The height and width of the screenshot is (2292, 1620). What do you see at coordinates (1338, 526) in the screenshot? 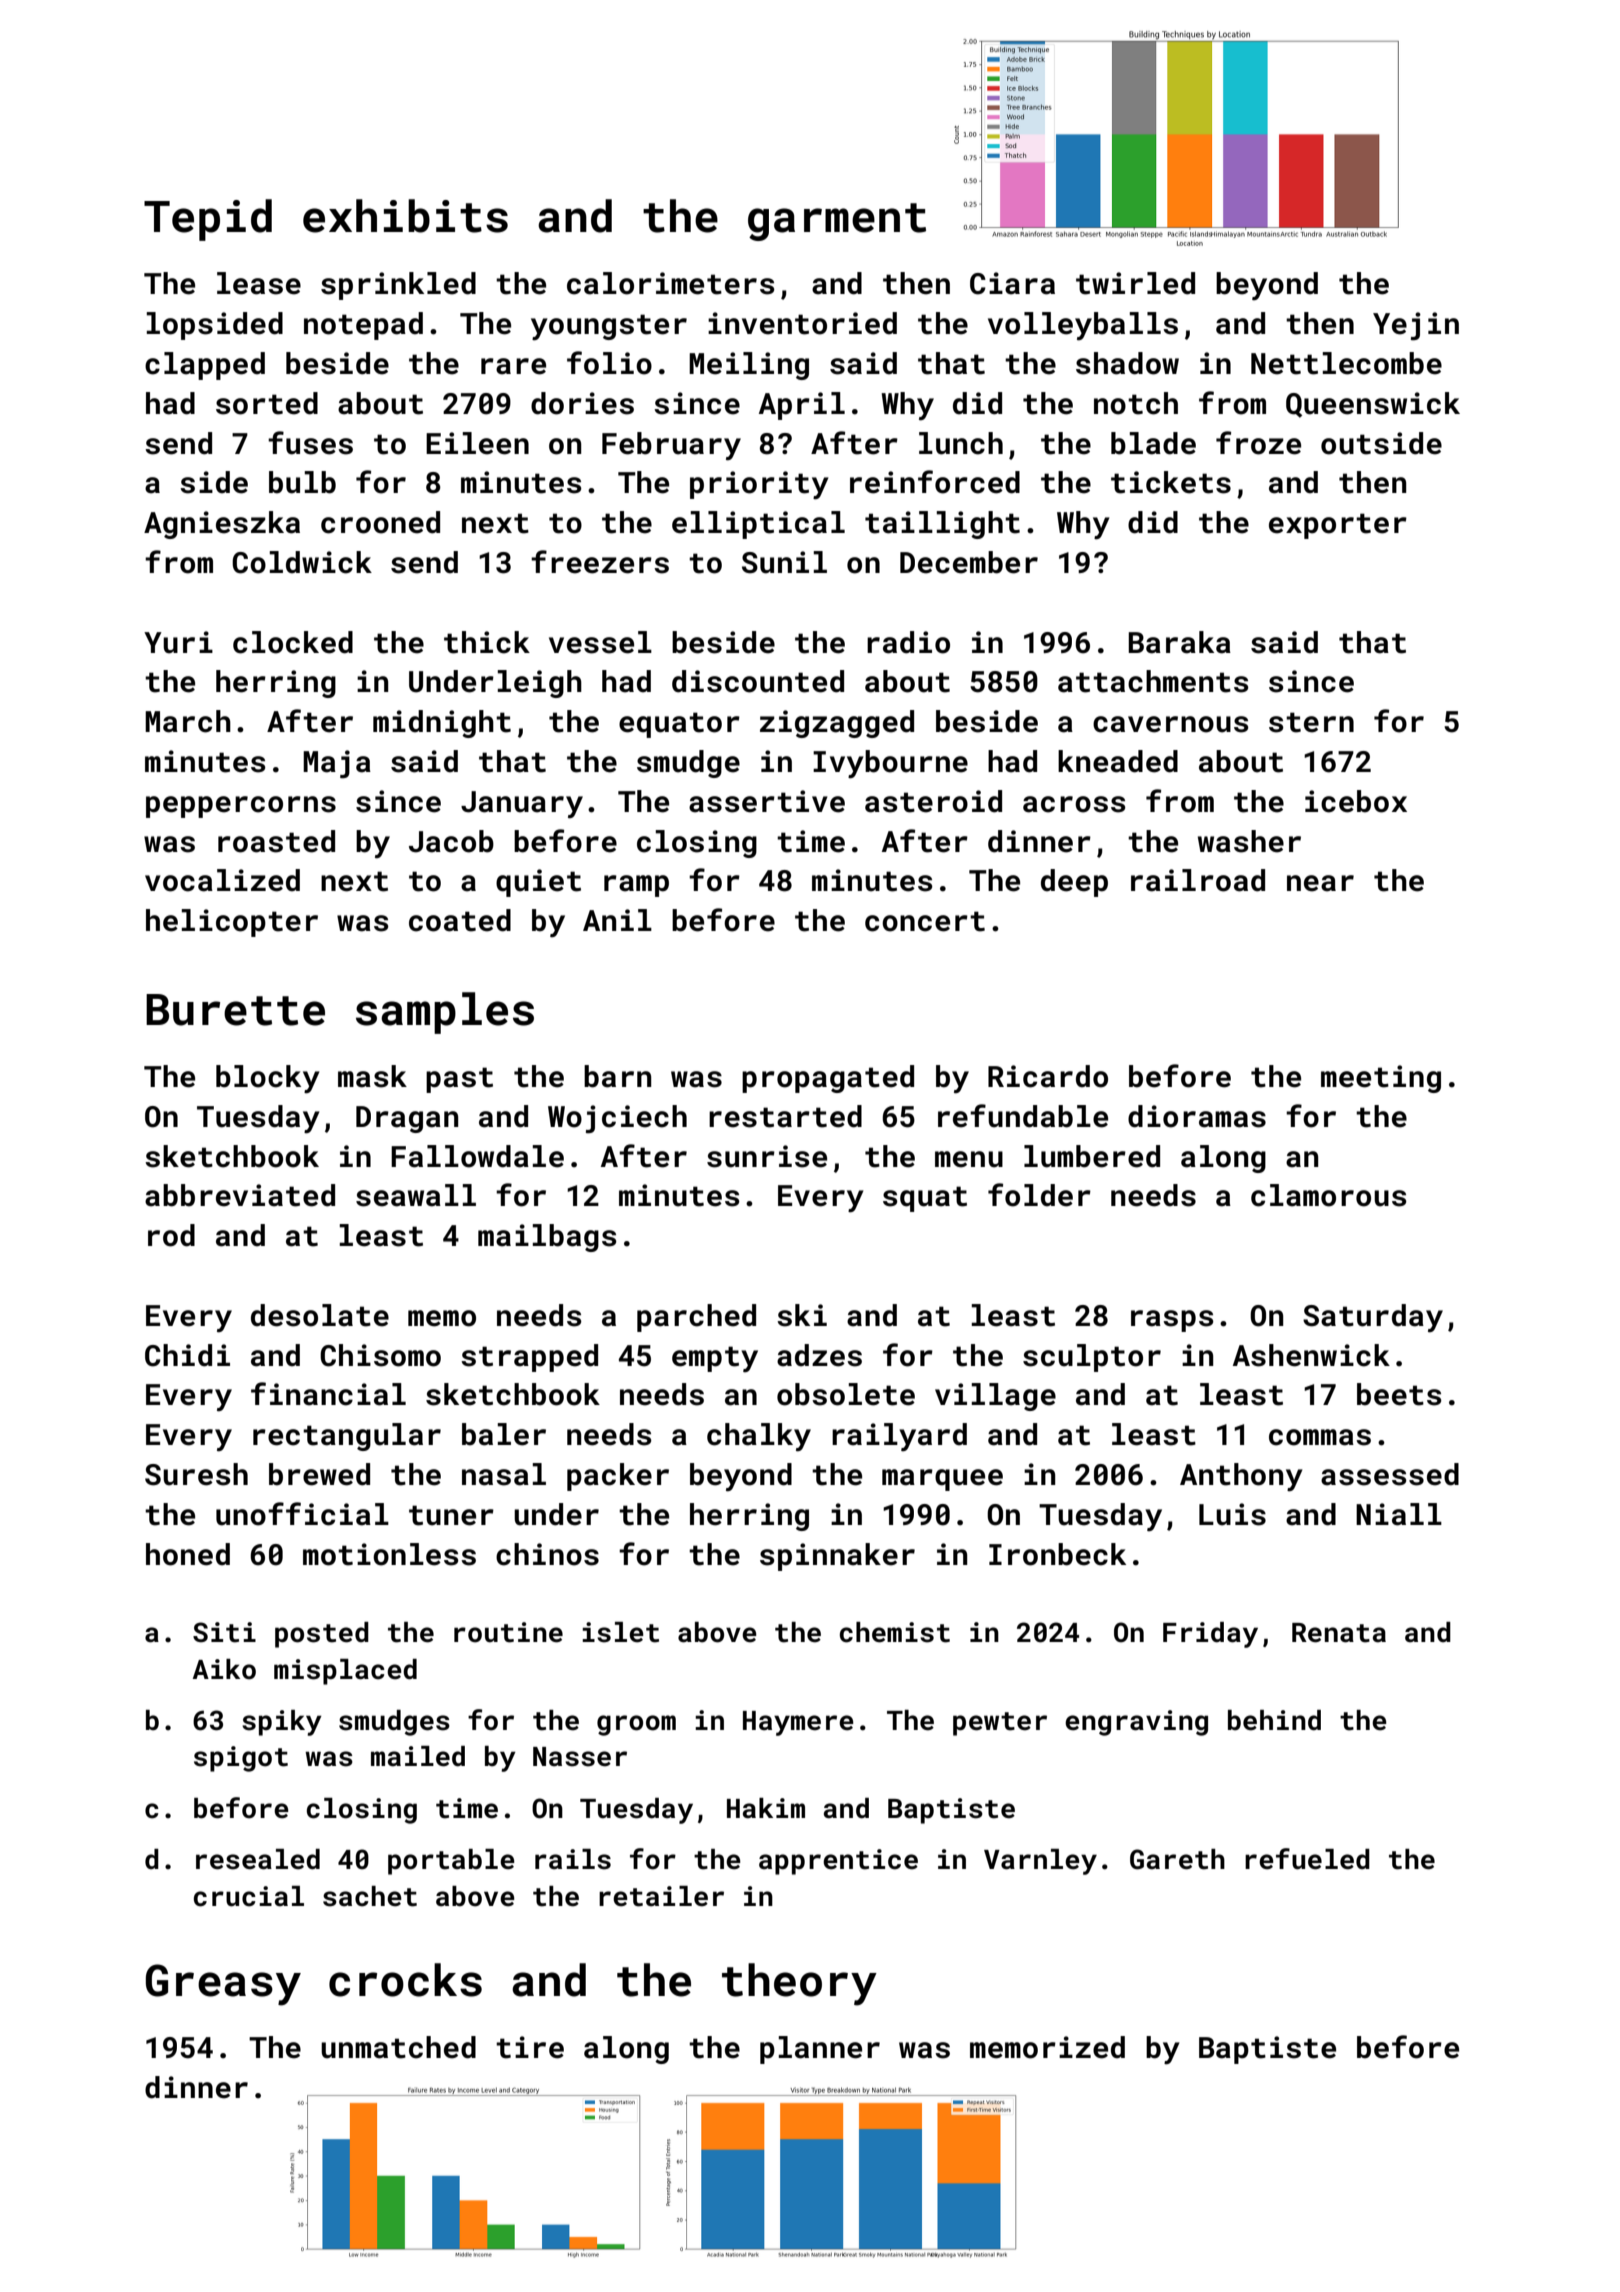
I see `exporter` at bounding box center [1338, 526].
